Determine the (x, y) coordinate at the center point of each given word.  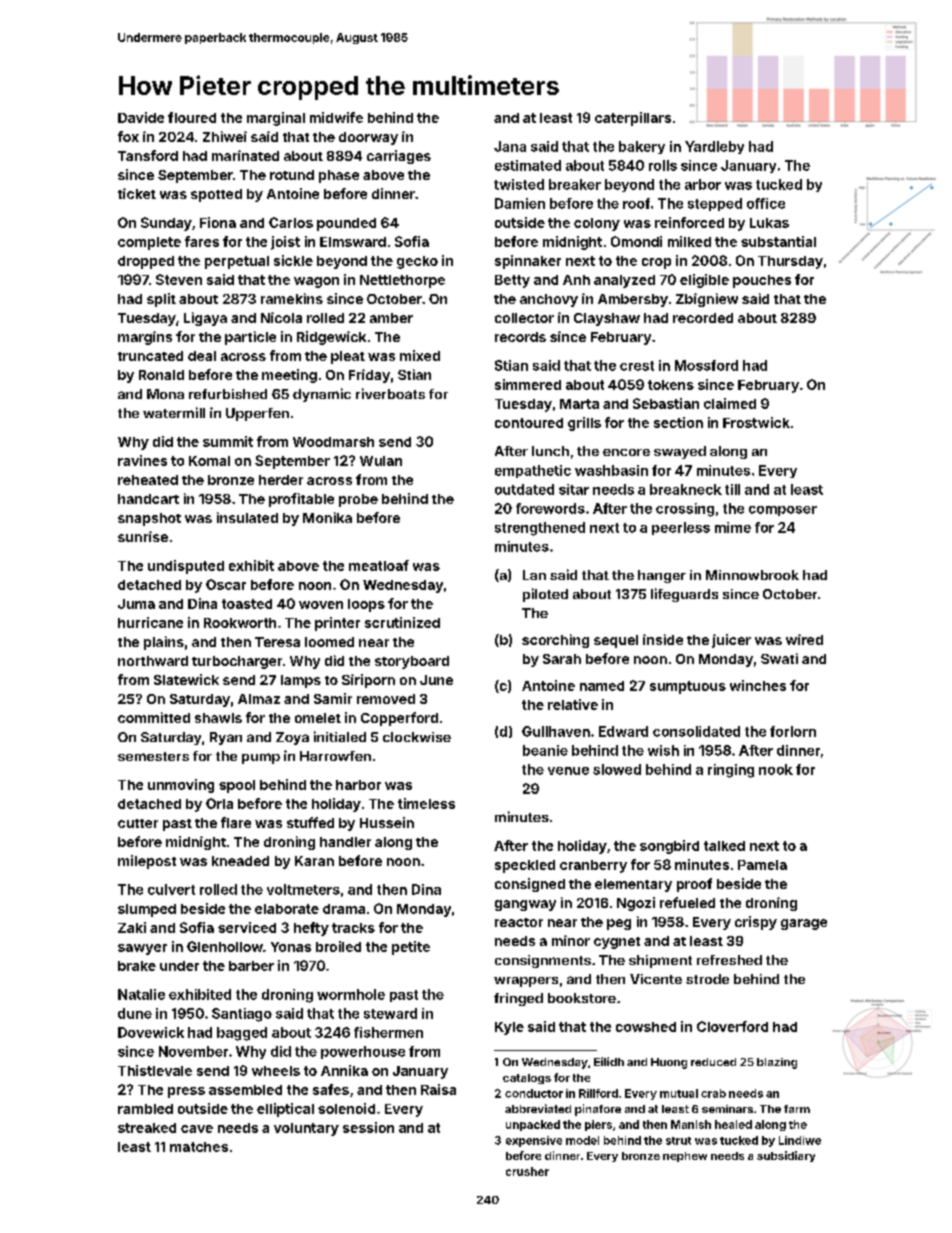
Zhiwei (225, 136)
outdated (524, 489)
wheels (276, 1071)
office (766, 203)
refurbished (228, 394)
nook (776, 769)
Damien (520, 203)
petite (411, 948)
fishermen (388, 1032)
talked (724, 846)
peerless (681, 528)
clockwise (417, 737)
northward (153, 661)
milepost (147, 862)
